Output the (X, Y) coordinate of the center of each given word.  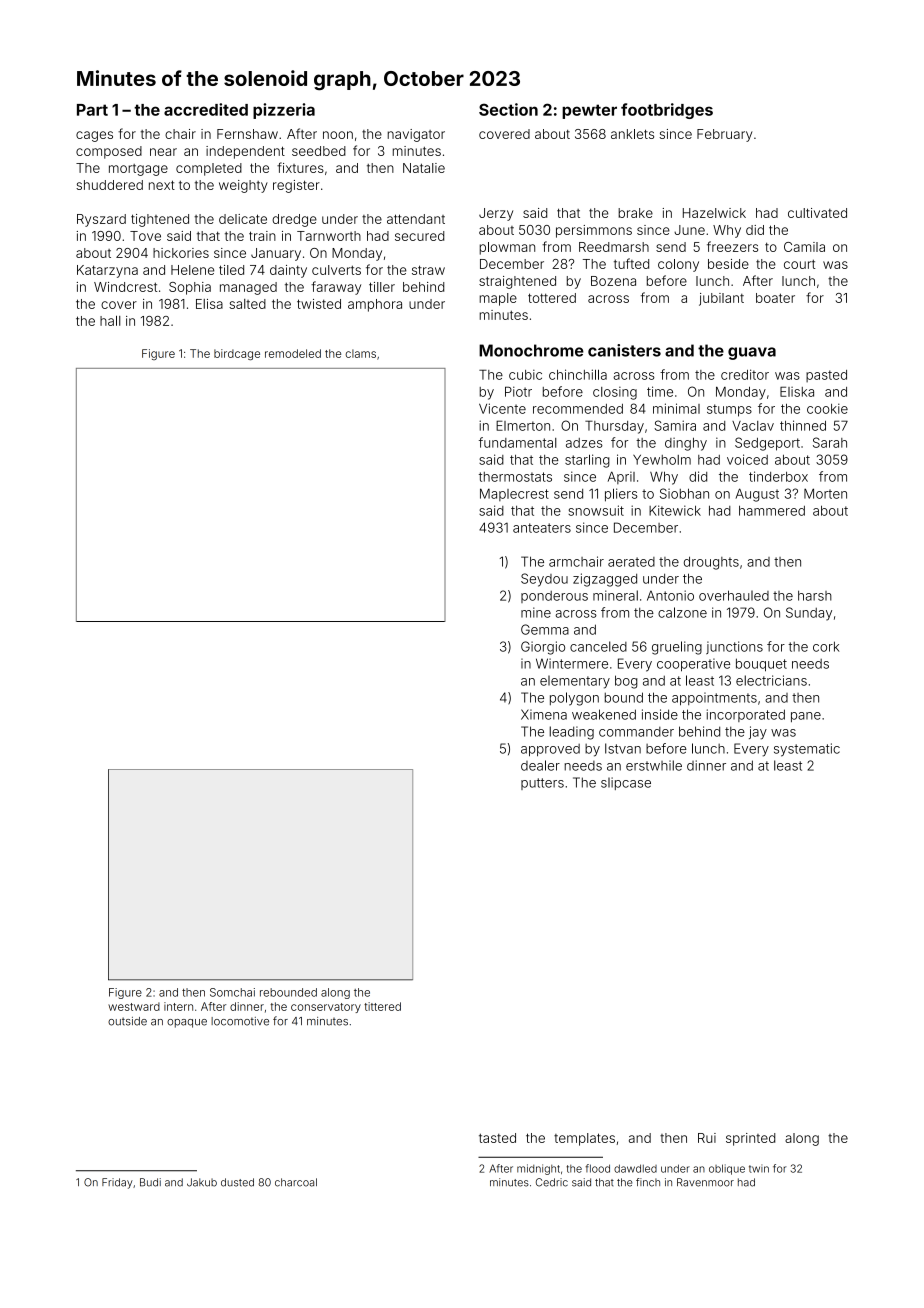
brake (635, 213)
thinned (803, 425)
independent (245, 152)
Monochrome (531, 350)
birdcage (237, 354)
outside (127, 1021)
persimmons (594, 231)
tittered (382, 1006)
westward (134, 1006)
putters (542, 784)
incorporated (746, 715)
